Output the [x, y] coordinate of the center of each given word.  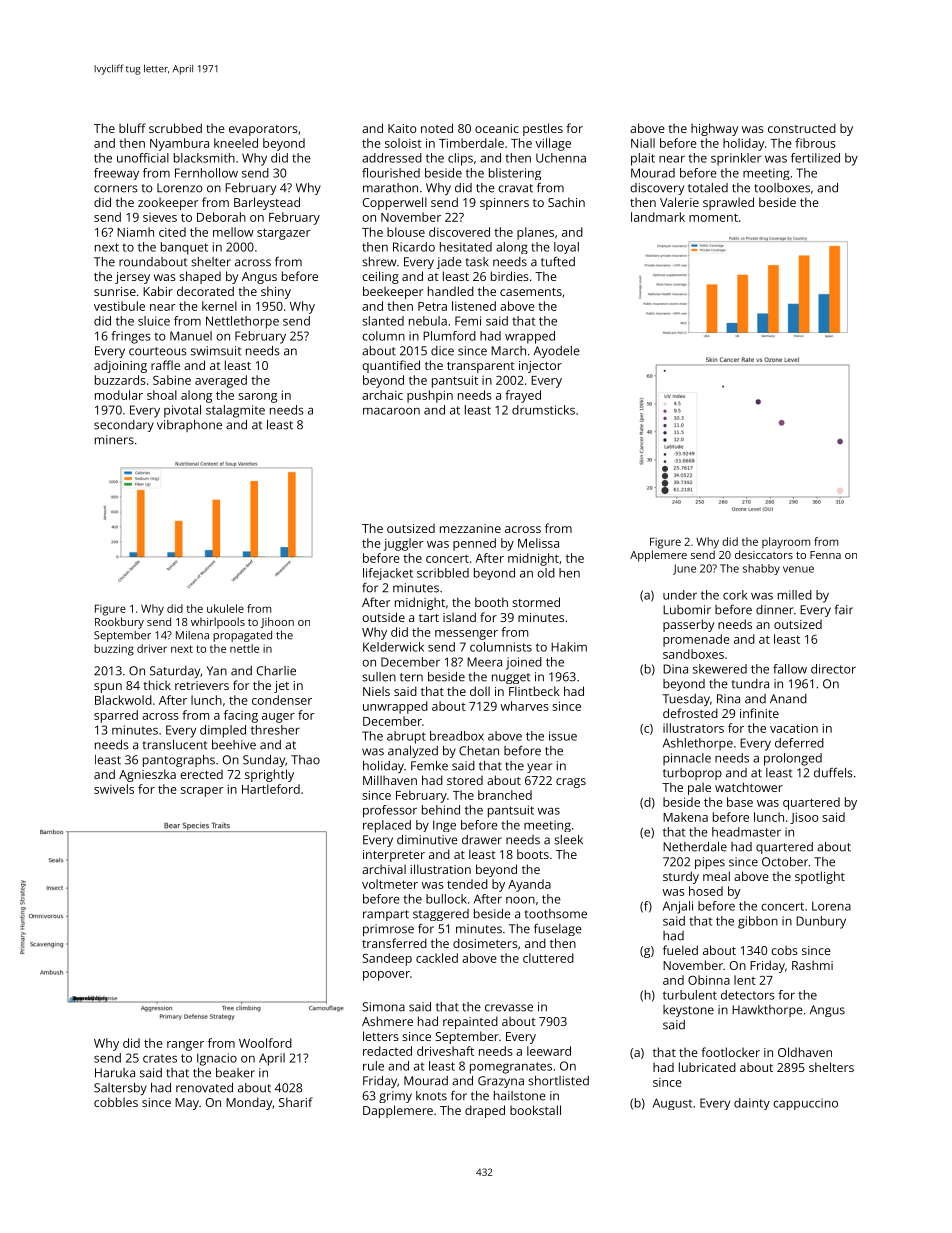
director [833, 669]
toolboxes [782, 188]
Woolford [265, 1043]
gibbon [758, 922]
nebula [428, 321]
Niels [376, 691]
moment [713, 217]
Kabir [158, 291]
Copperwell [395, 203]
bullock [446, 899]
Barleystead [267, 203]
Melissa [538, 543]
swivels [114, 789]
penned [474, 544]
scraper [202, 792]
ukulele [225, 608]
